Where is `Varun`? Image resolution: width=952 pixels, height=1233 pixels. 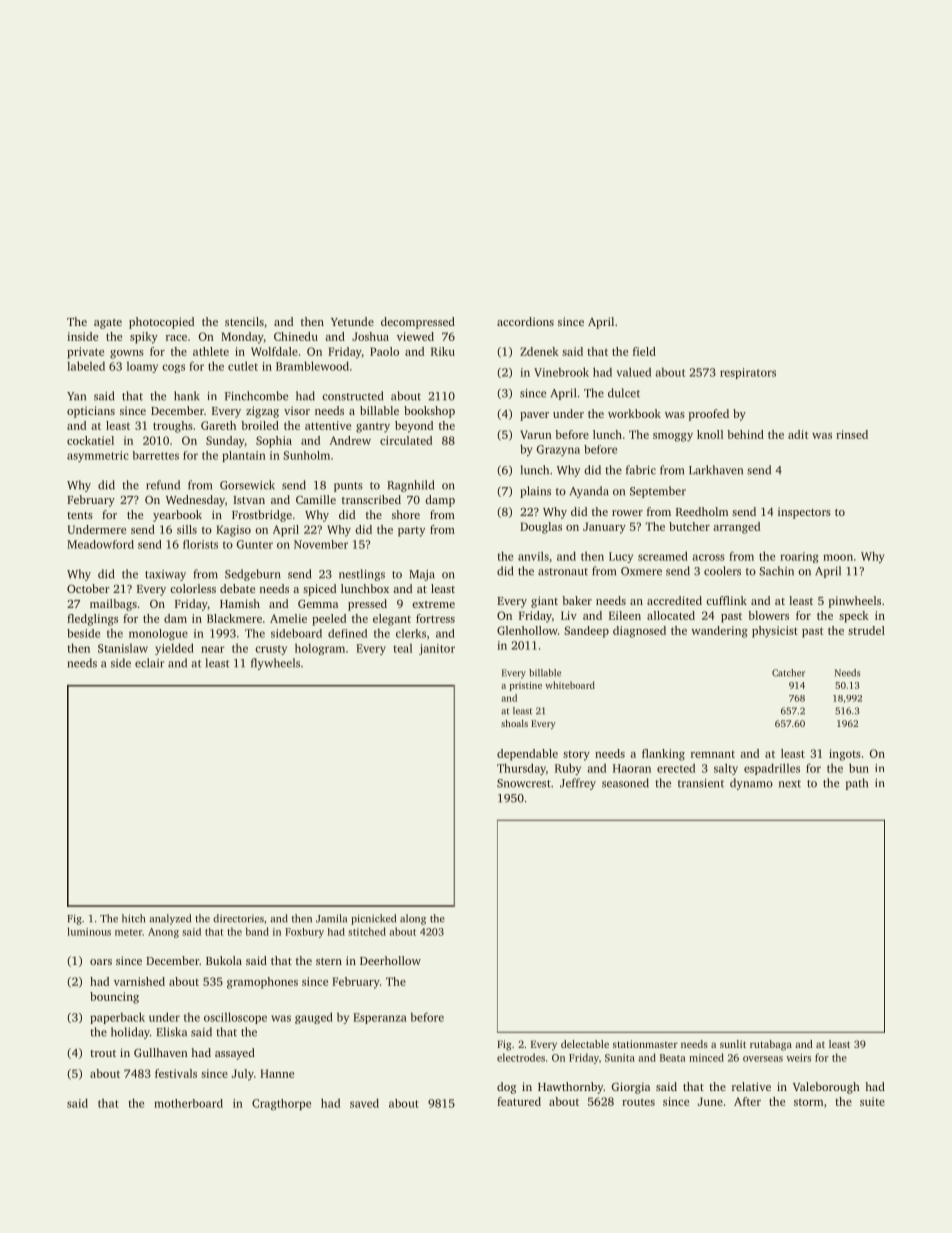 Varun is located at coordinates (536, 434).
